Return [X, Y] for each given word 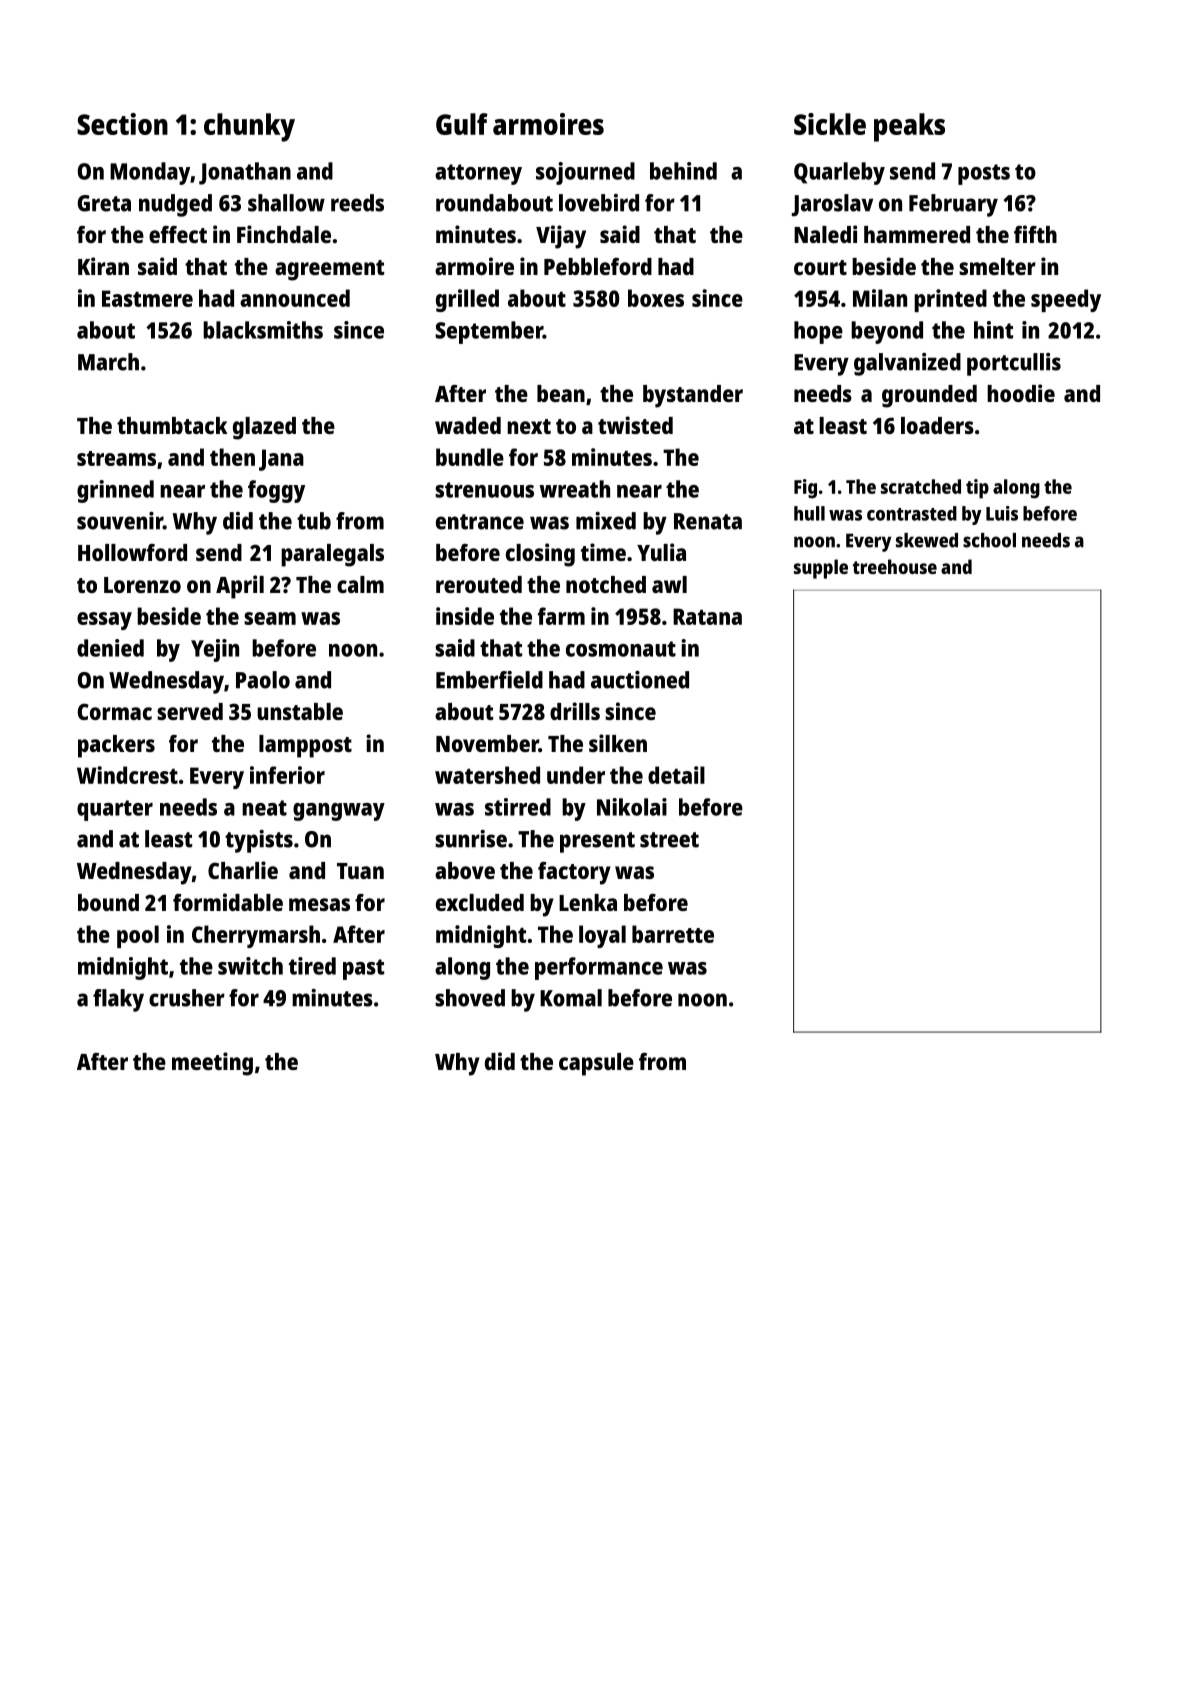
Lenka [588, 902]
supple [821, 569]
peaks [909, 127]
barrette [673, 934]
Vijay [561, 237]
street [669, 840]
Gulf [462, 124]
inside [465, 616]
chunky [249, 127]
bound [108, 902]
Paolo [263, 680]
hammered [917, 234]
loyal [602, 936]
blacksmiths [263, 330]
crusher [187, 998]
